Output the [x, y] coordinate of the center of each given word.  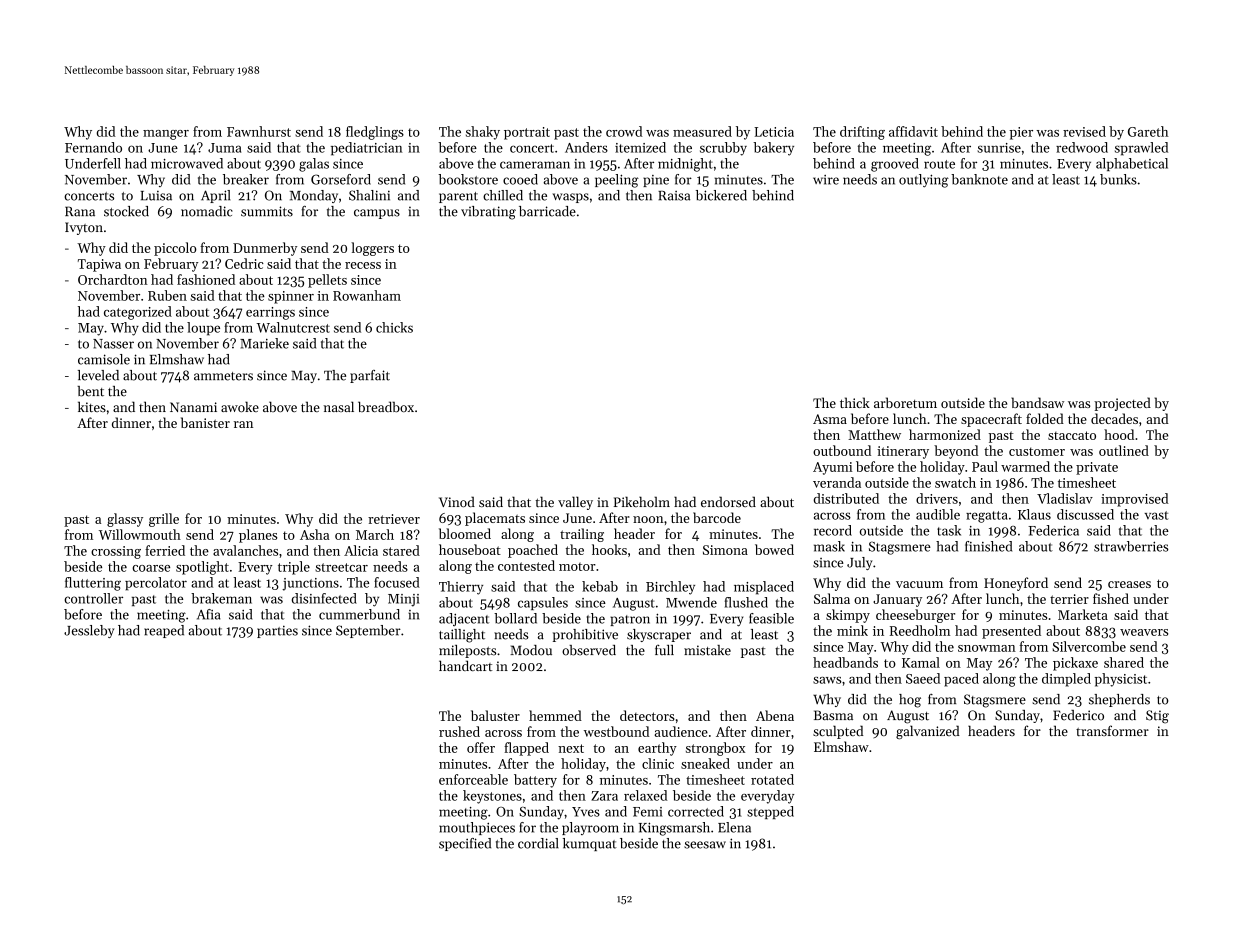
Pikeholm [642, 501]
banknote [979, 179]
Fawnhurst [259, 131]
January [897, 600]
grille [164, 520]
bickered [721, 195]
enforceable [473, 779]
